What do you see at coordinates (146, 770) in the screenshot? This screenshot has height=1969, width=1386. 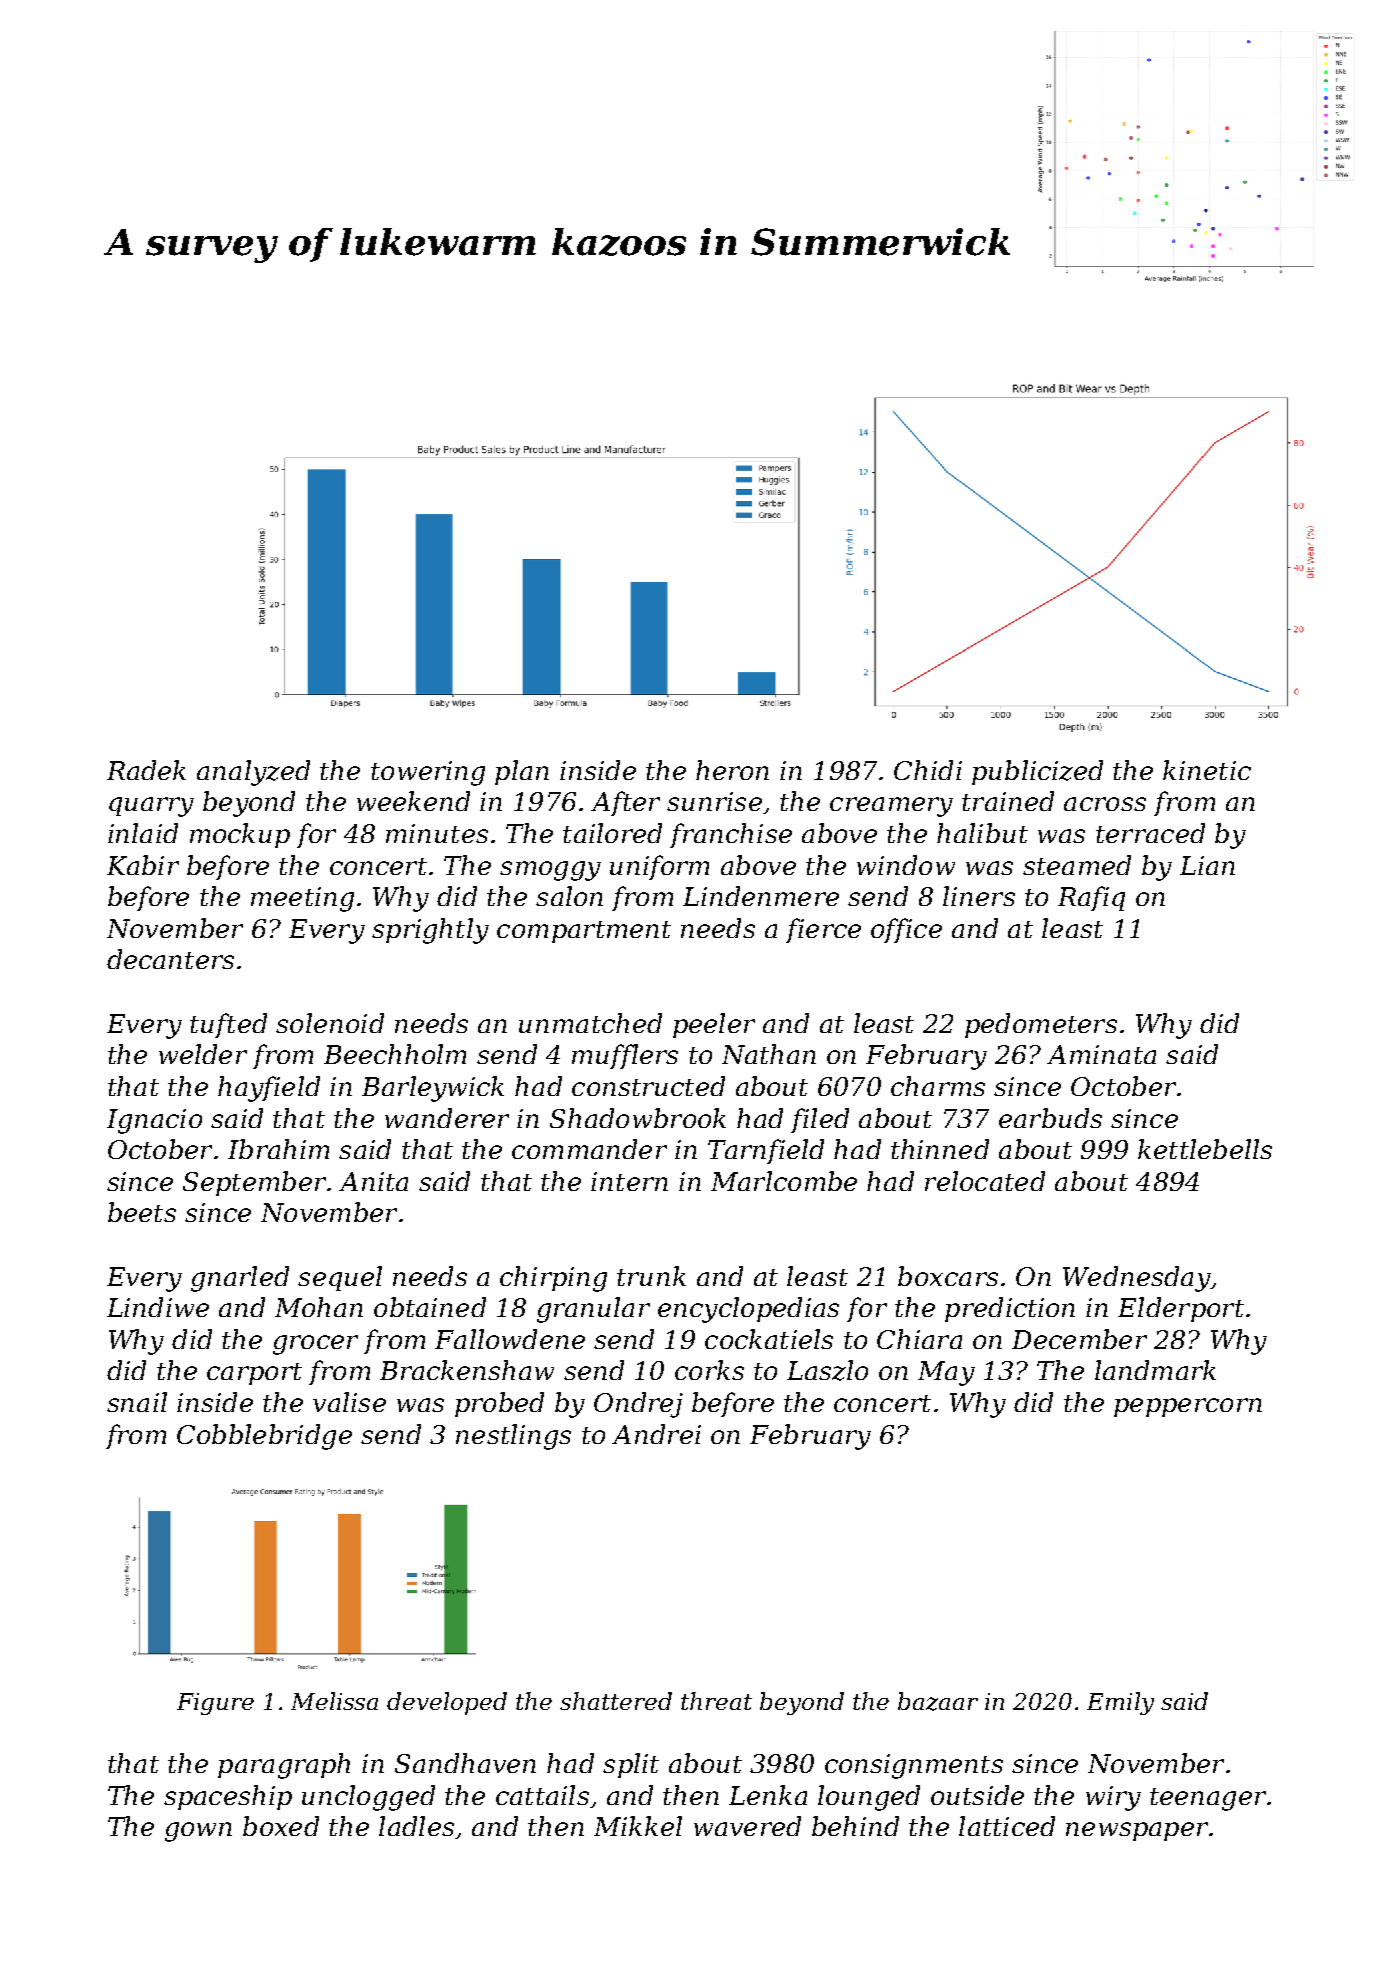 I see `Radek` at bounding box center [146, 770].
